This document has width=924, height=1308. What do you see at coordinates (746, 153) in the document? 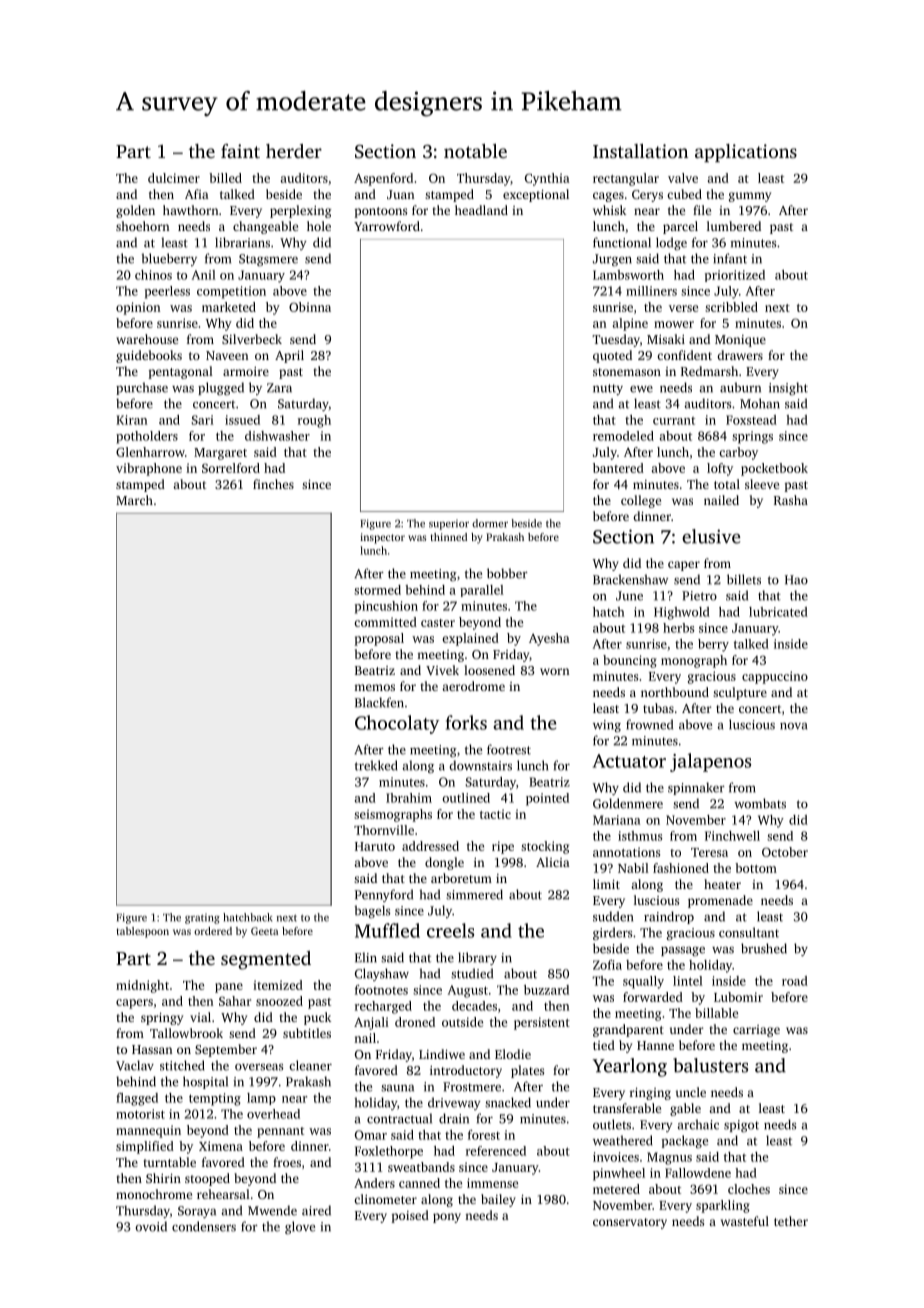
I see `applications` at bounding box center [746, 153].
